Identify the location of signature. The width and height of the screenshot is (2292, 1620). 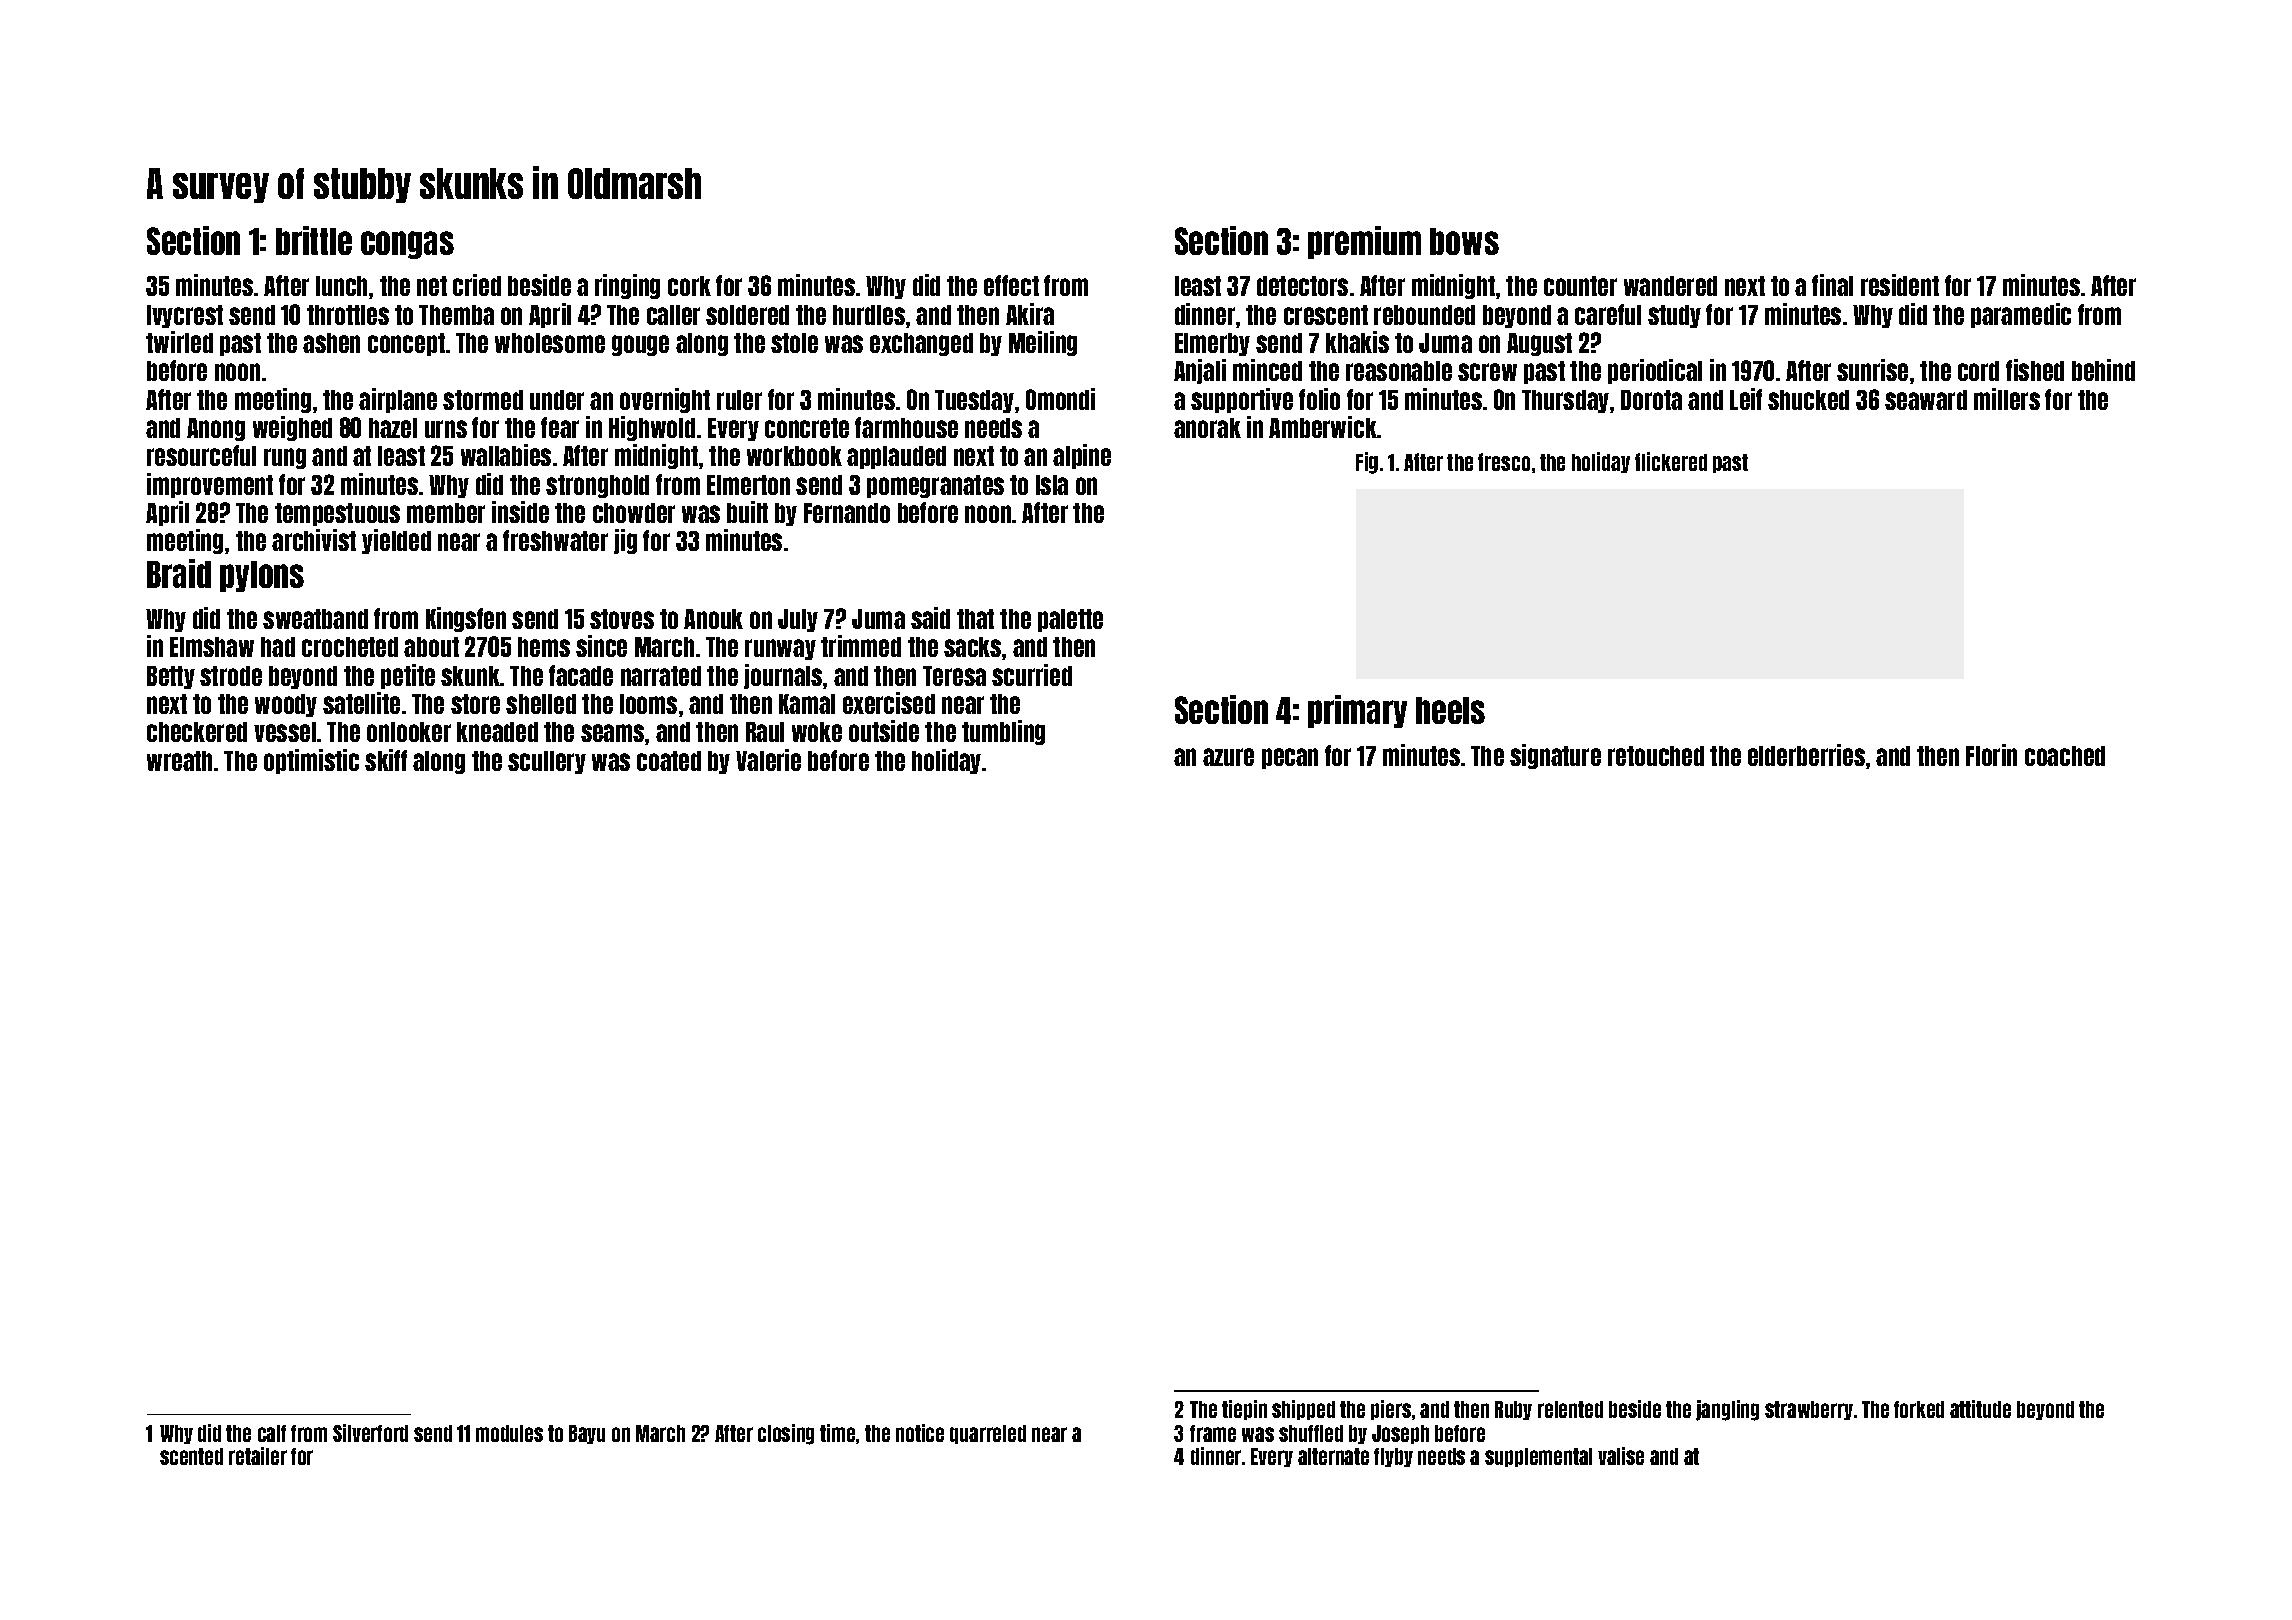
(1555, 756).
